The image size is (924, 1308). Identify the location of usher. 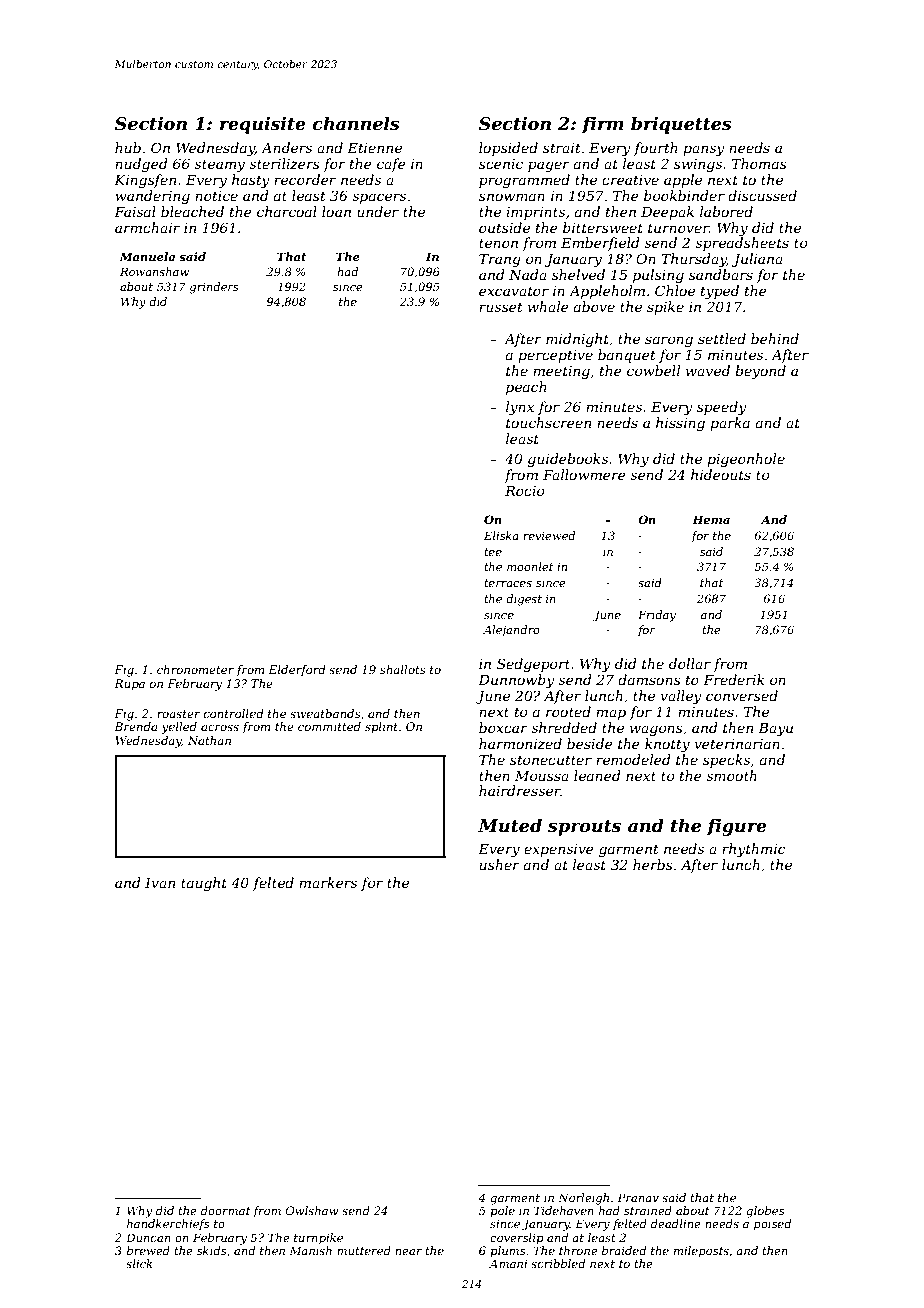
(500, 864).
